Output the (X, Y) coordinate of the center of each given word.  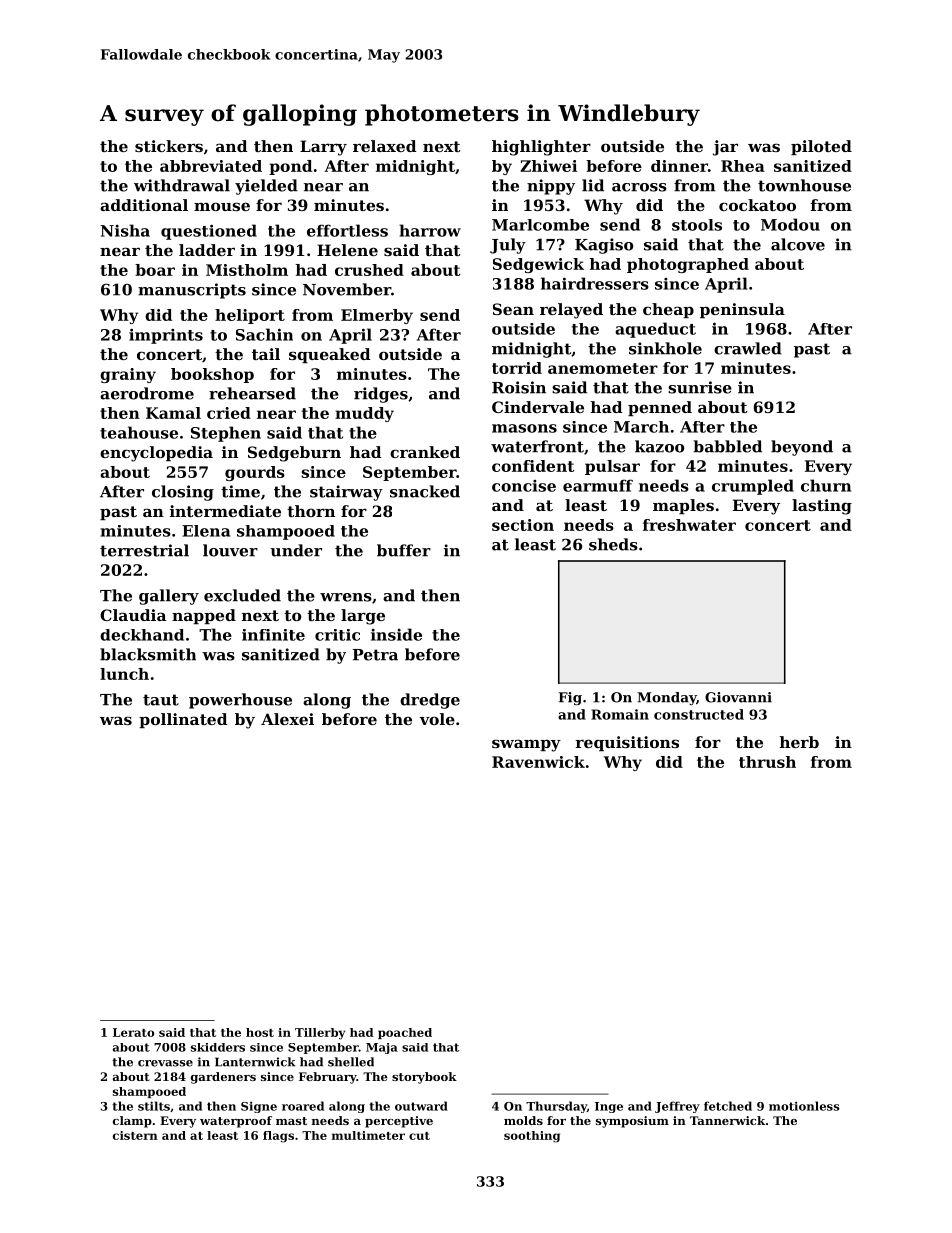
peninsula (742, 310)
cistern (135, 1135)
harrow (430, 230)
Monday (667, 698)
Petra (375, 655)
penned (660, 408)
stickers (169, 146)
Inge (609, 1107)
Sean (513, 309)
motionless (804, 1106)
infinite (273, 635)
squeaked (329, 355)
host (260, 1032)
